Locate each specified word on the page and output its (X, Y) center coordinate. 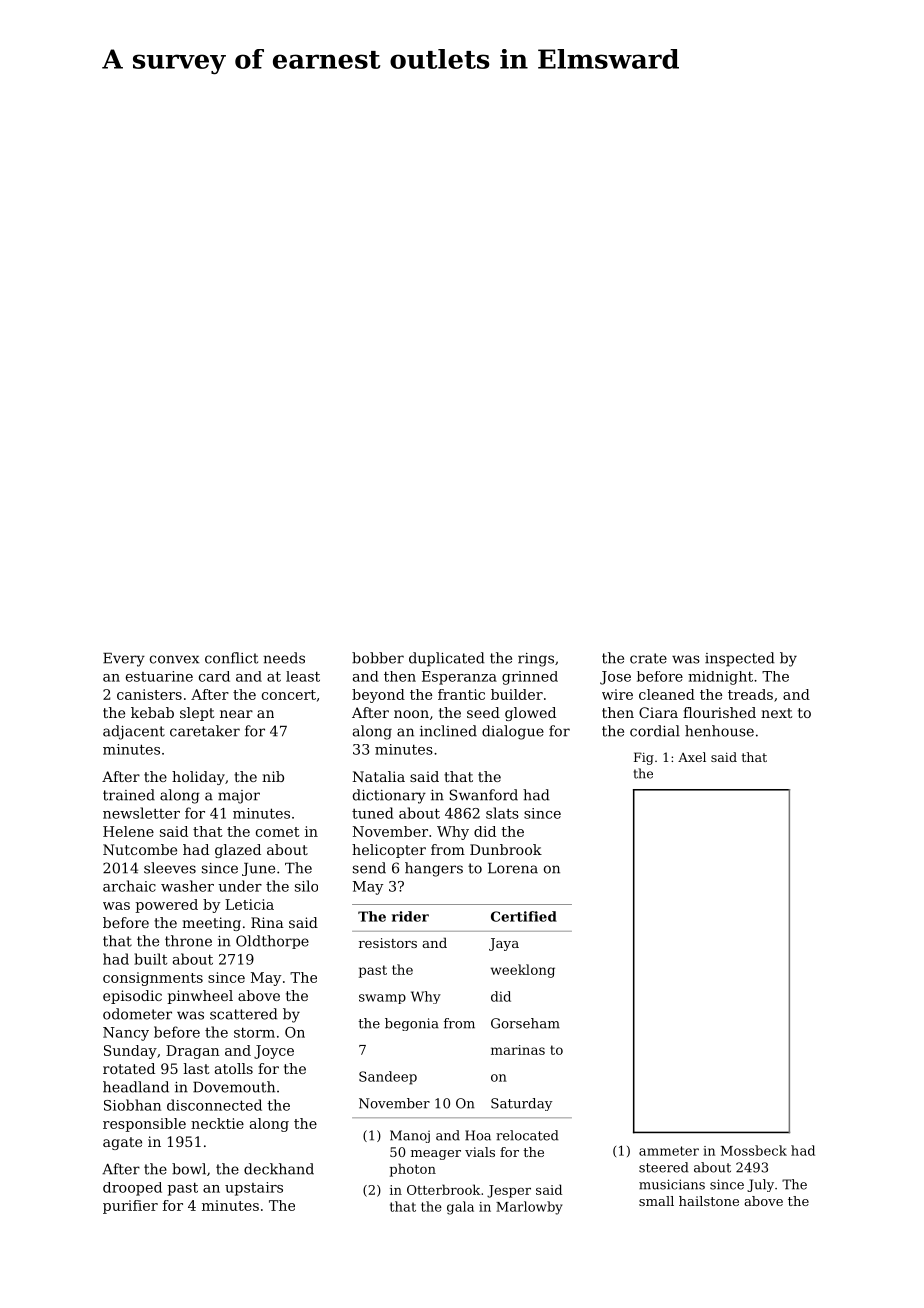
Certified (524, 916)
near (236, 714)
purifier (130, 1207)
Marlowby (529, 1208)
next (777, 713)
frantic (461, 694)
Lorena (513, 868)
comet (278, 832)
